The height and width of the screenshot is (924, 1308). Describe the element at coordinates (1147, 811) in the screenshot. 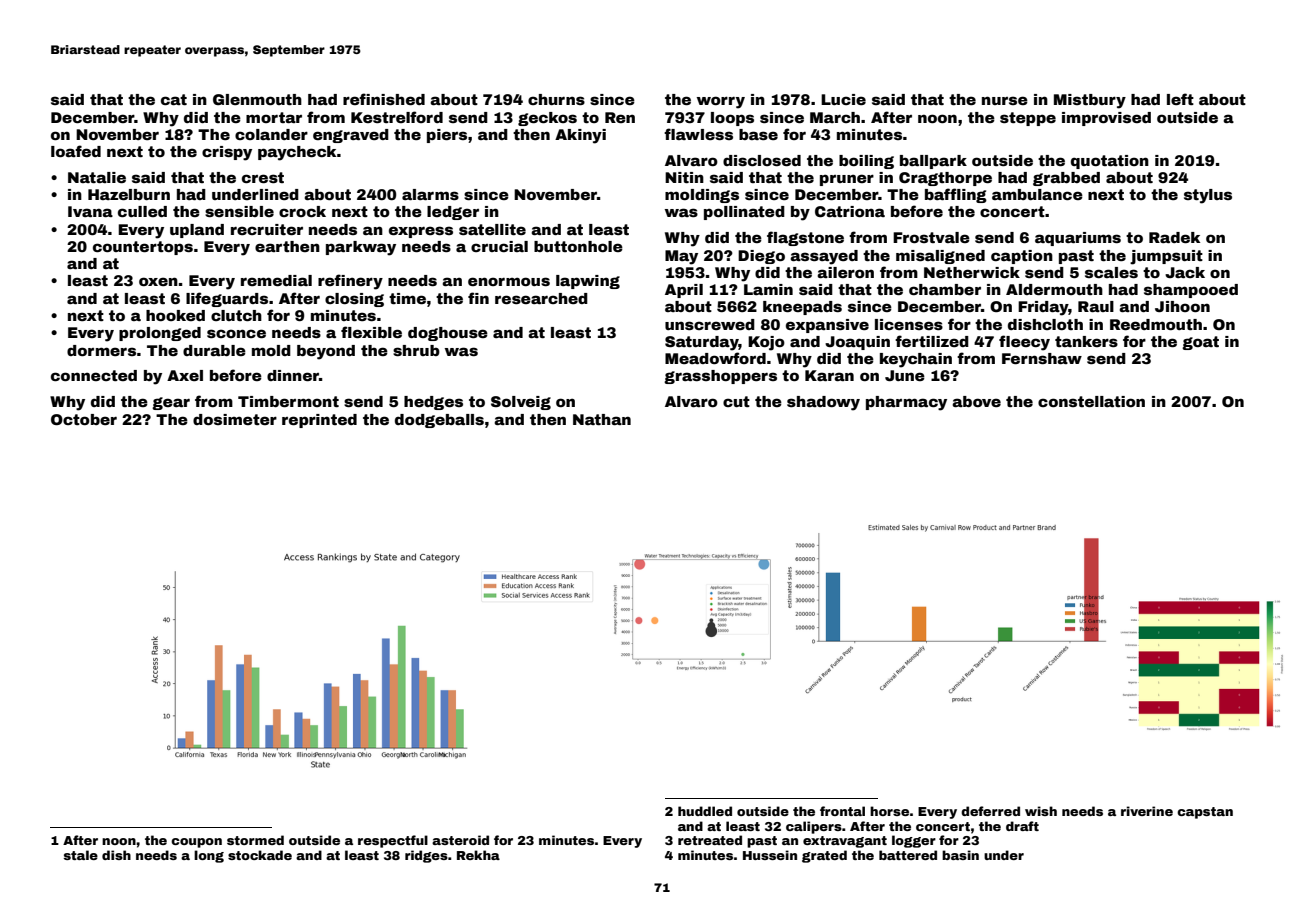

I see `riverine` at that location.
